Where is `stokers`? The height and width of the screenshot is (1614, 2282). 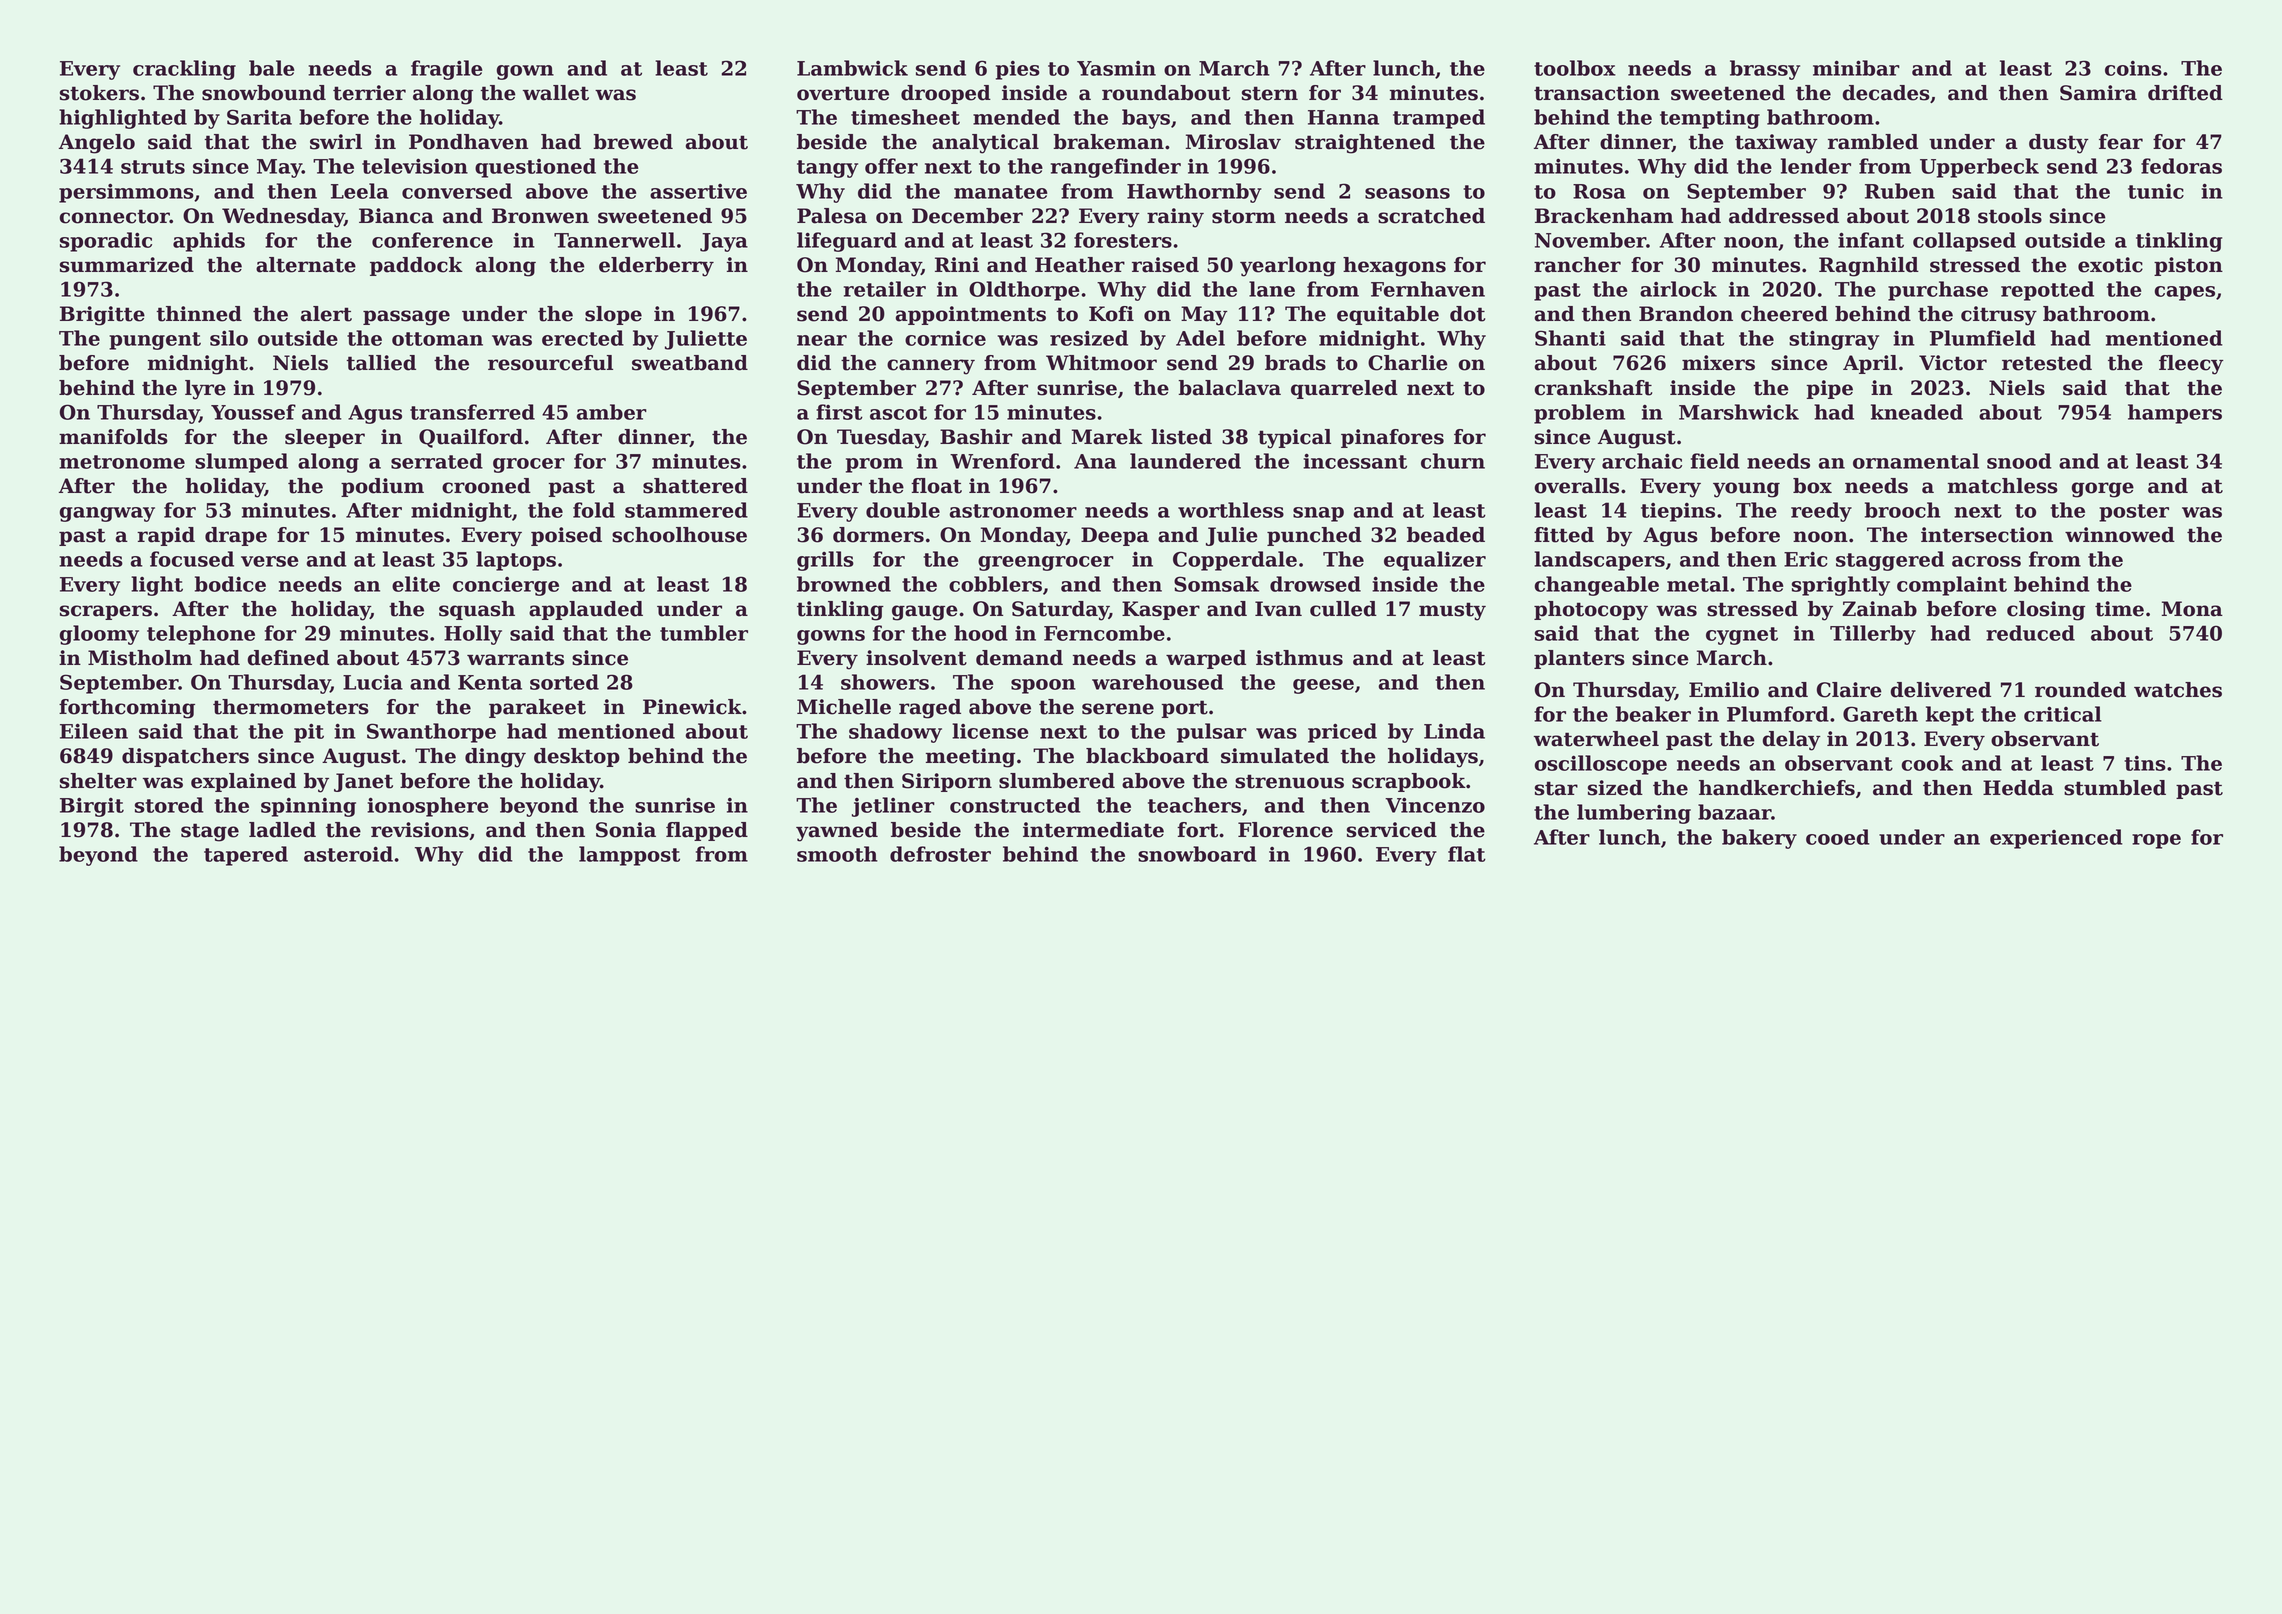
stokers is located at coordinates (99, 93).
